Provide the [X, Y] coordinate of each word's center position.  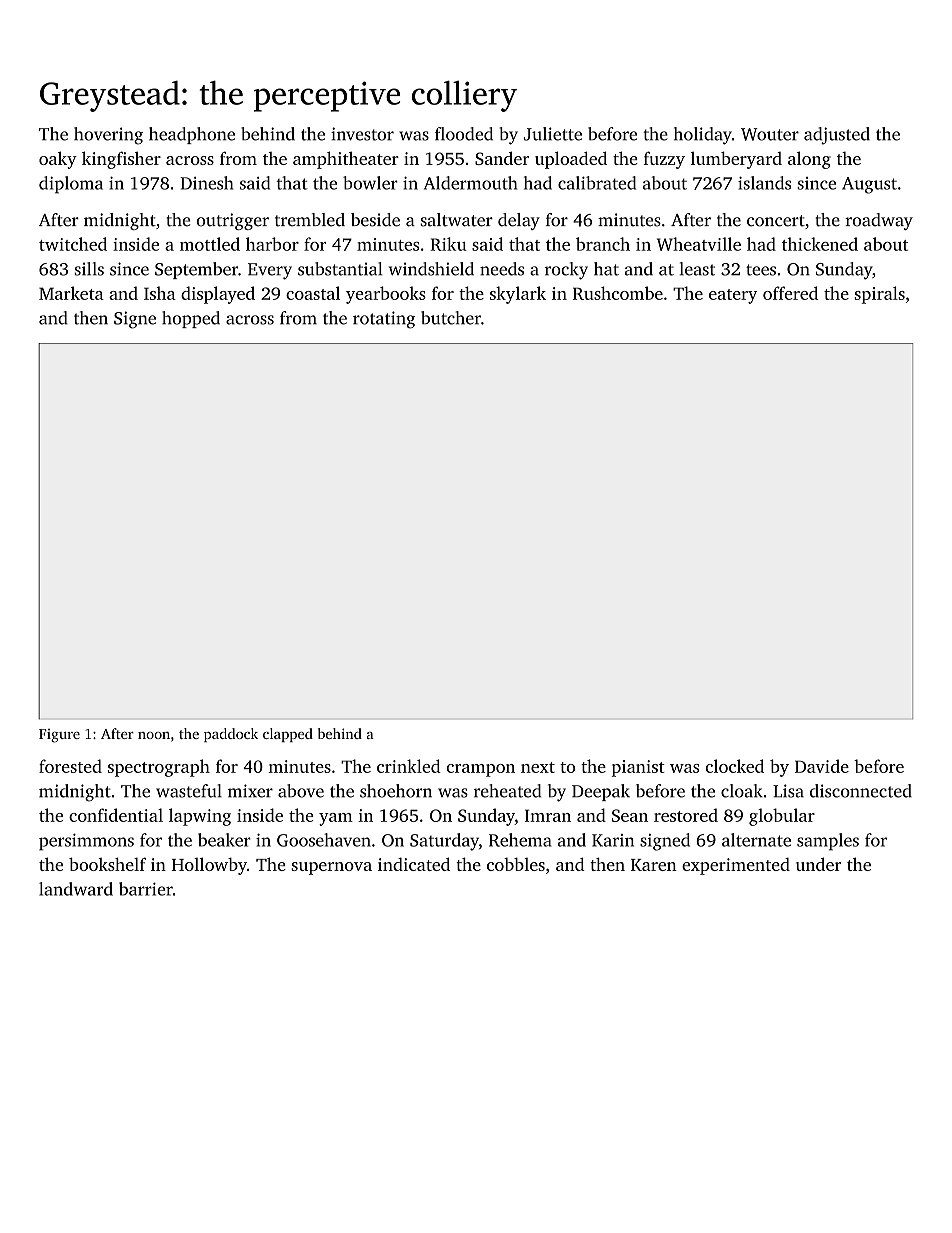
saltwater [456, 220]
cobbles [516, 864]
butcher [451, 318]
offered [790, 293]
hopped [191, 319]
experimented [736, 866]
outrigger [233, 221]
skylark [518, 295]
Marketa [71, 293]
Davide [822, 766]
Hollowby [209, 866]
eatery [733, 296]
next [538, 767]
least [697, 269]
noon [154, 735]
